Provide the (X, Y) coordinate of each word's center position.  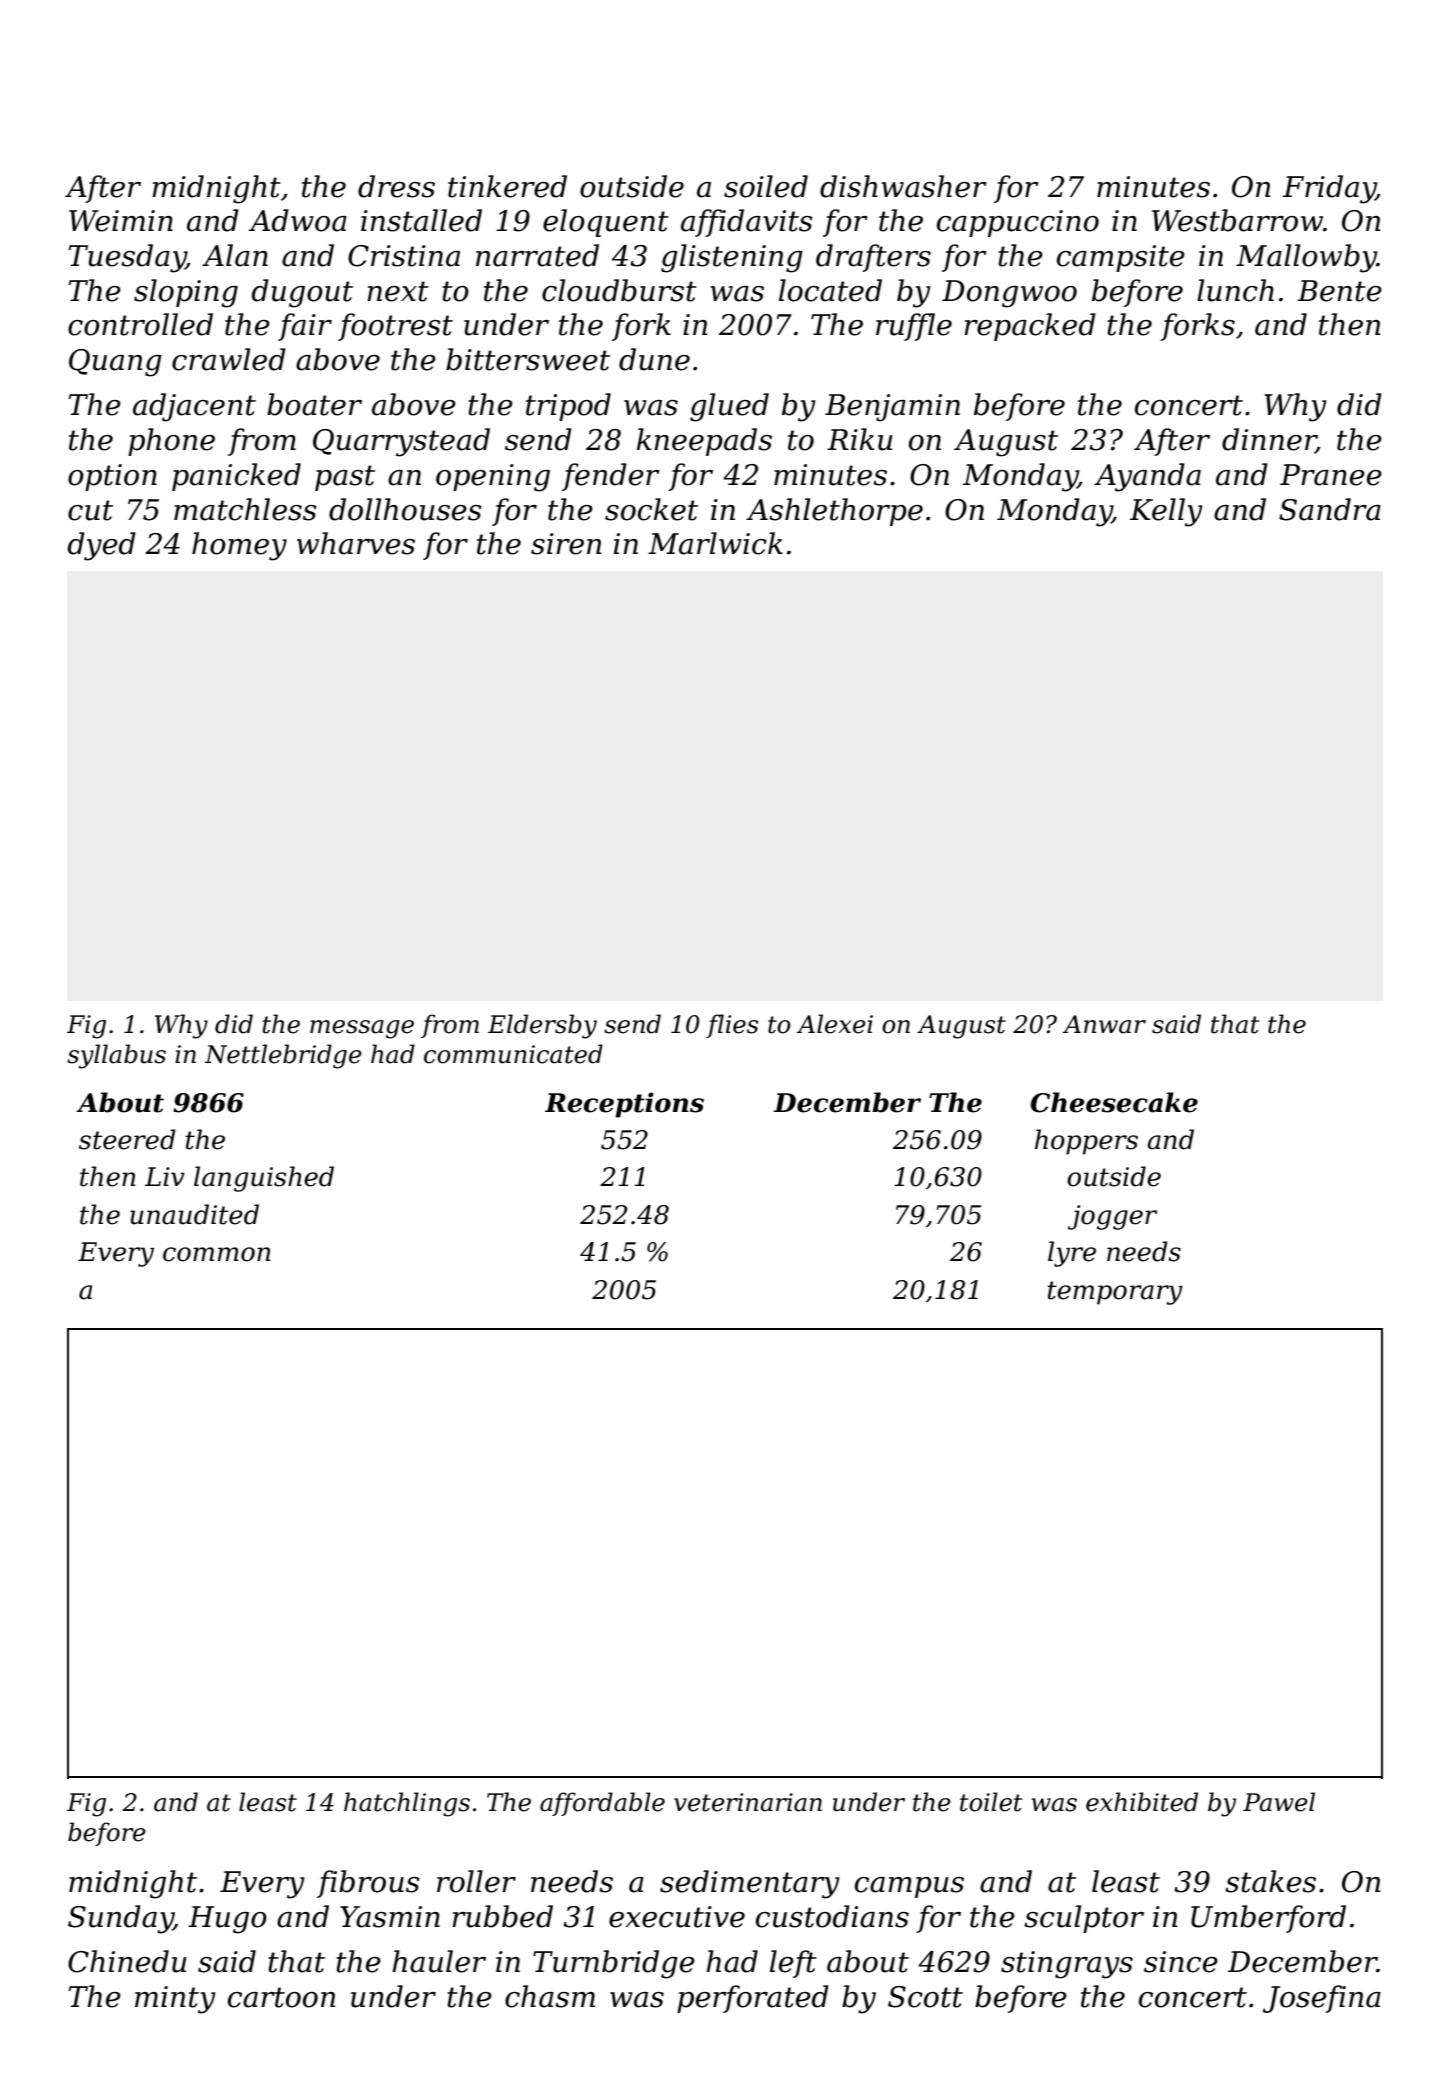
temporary (1115, 1293)
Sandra (1330, 509)
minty (175, 2000)
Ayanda (1147, 477)
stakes (1270, 1881)
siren (566, 544)
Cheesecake (1114, 1102)
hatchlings (407, 1804)
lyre (1072, 1254)
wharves (356, 543)
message (362, 1029)
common (217, 1254)
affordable (602, 1804)
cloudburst (619, 290)
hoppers (1086, 1142)
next (398, 291)
